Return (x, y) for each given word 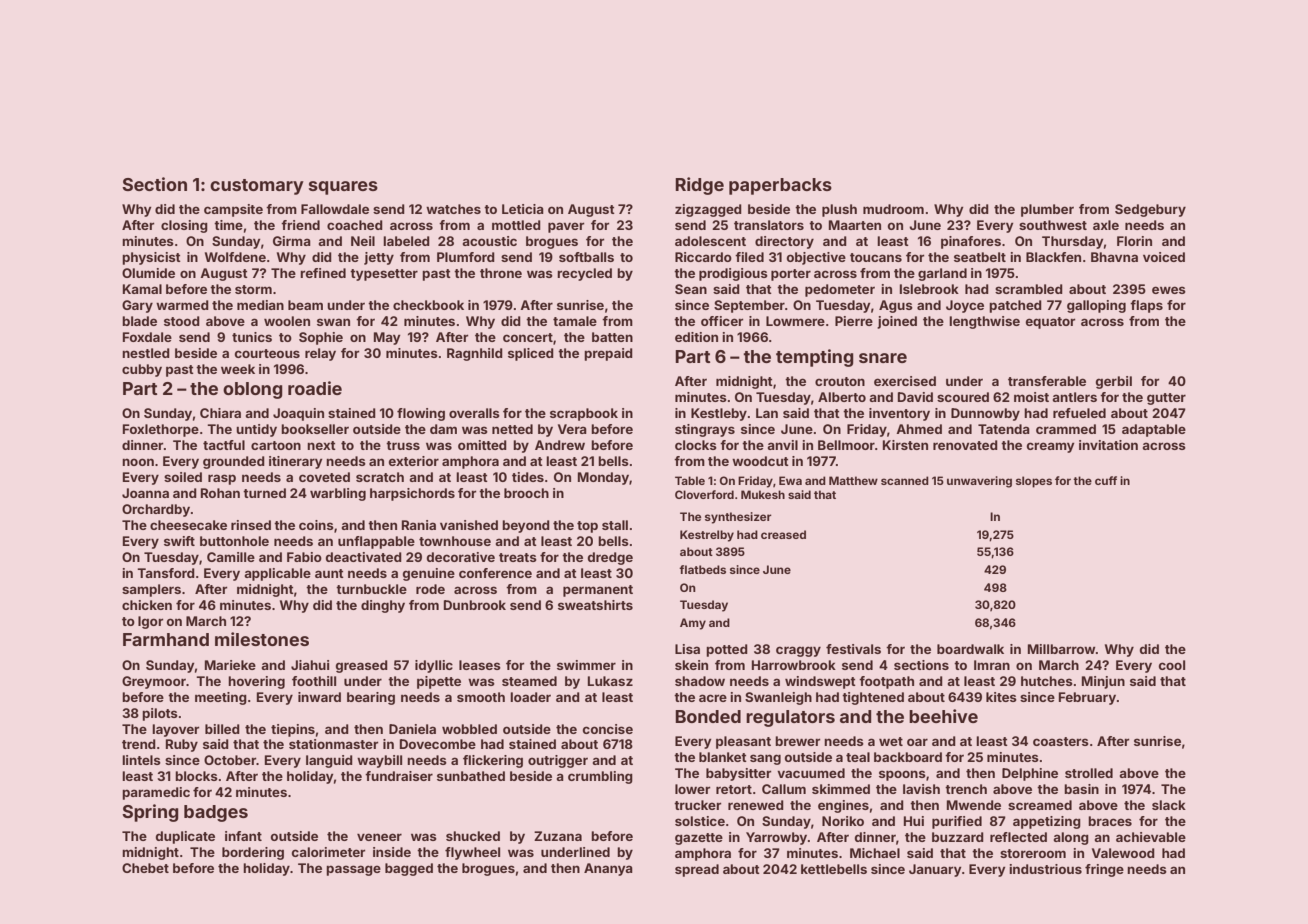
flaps (1146, 306)
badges (216, 813)
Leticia (523, 209)
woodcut (760, 461)
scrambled (1029, 289)
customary (257, 187)
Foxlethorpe (161, 430)
